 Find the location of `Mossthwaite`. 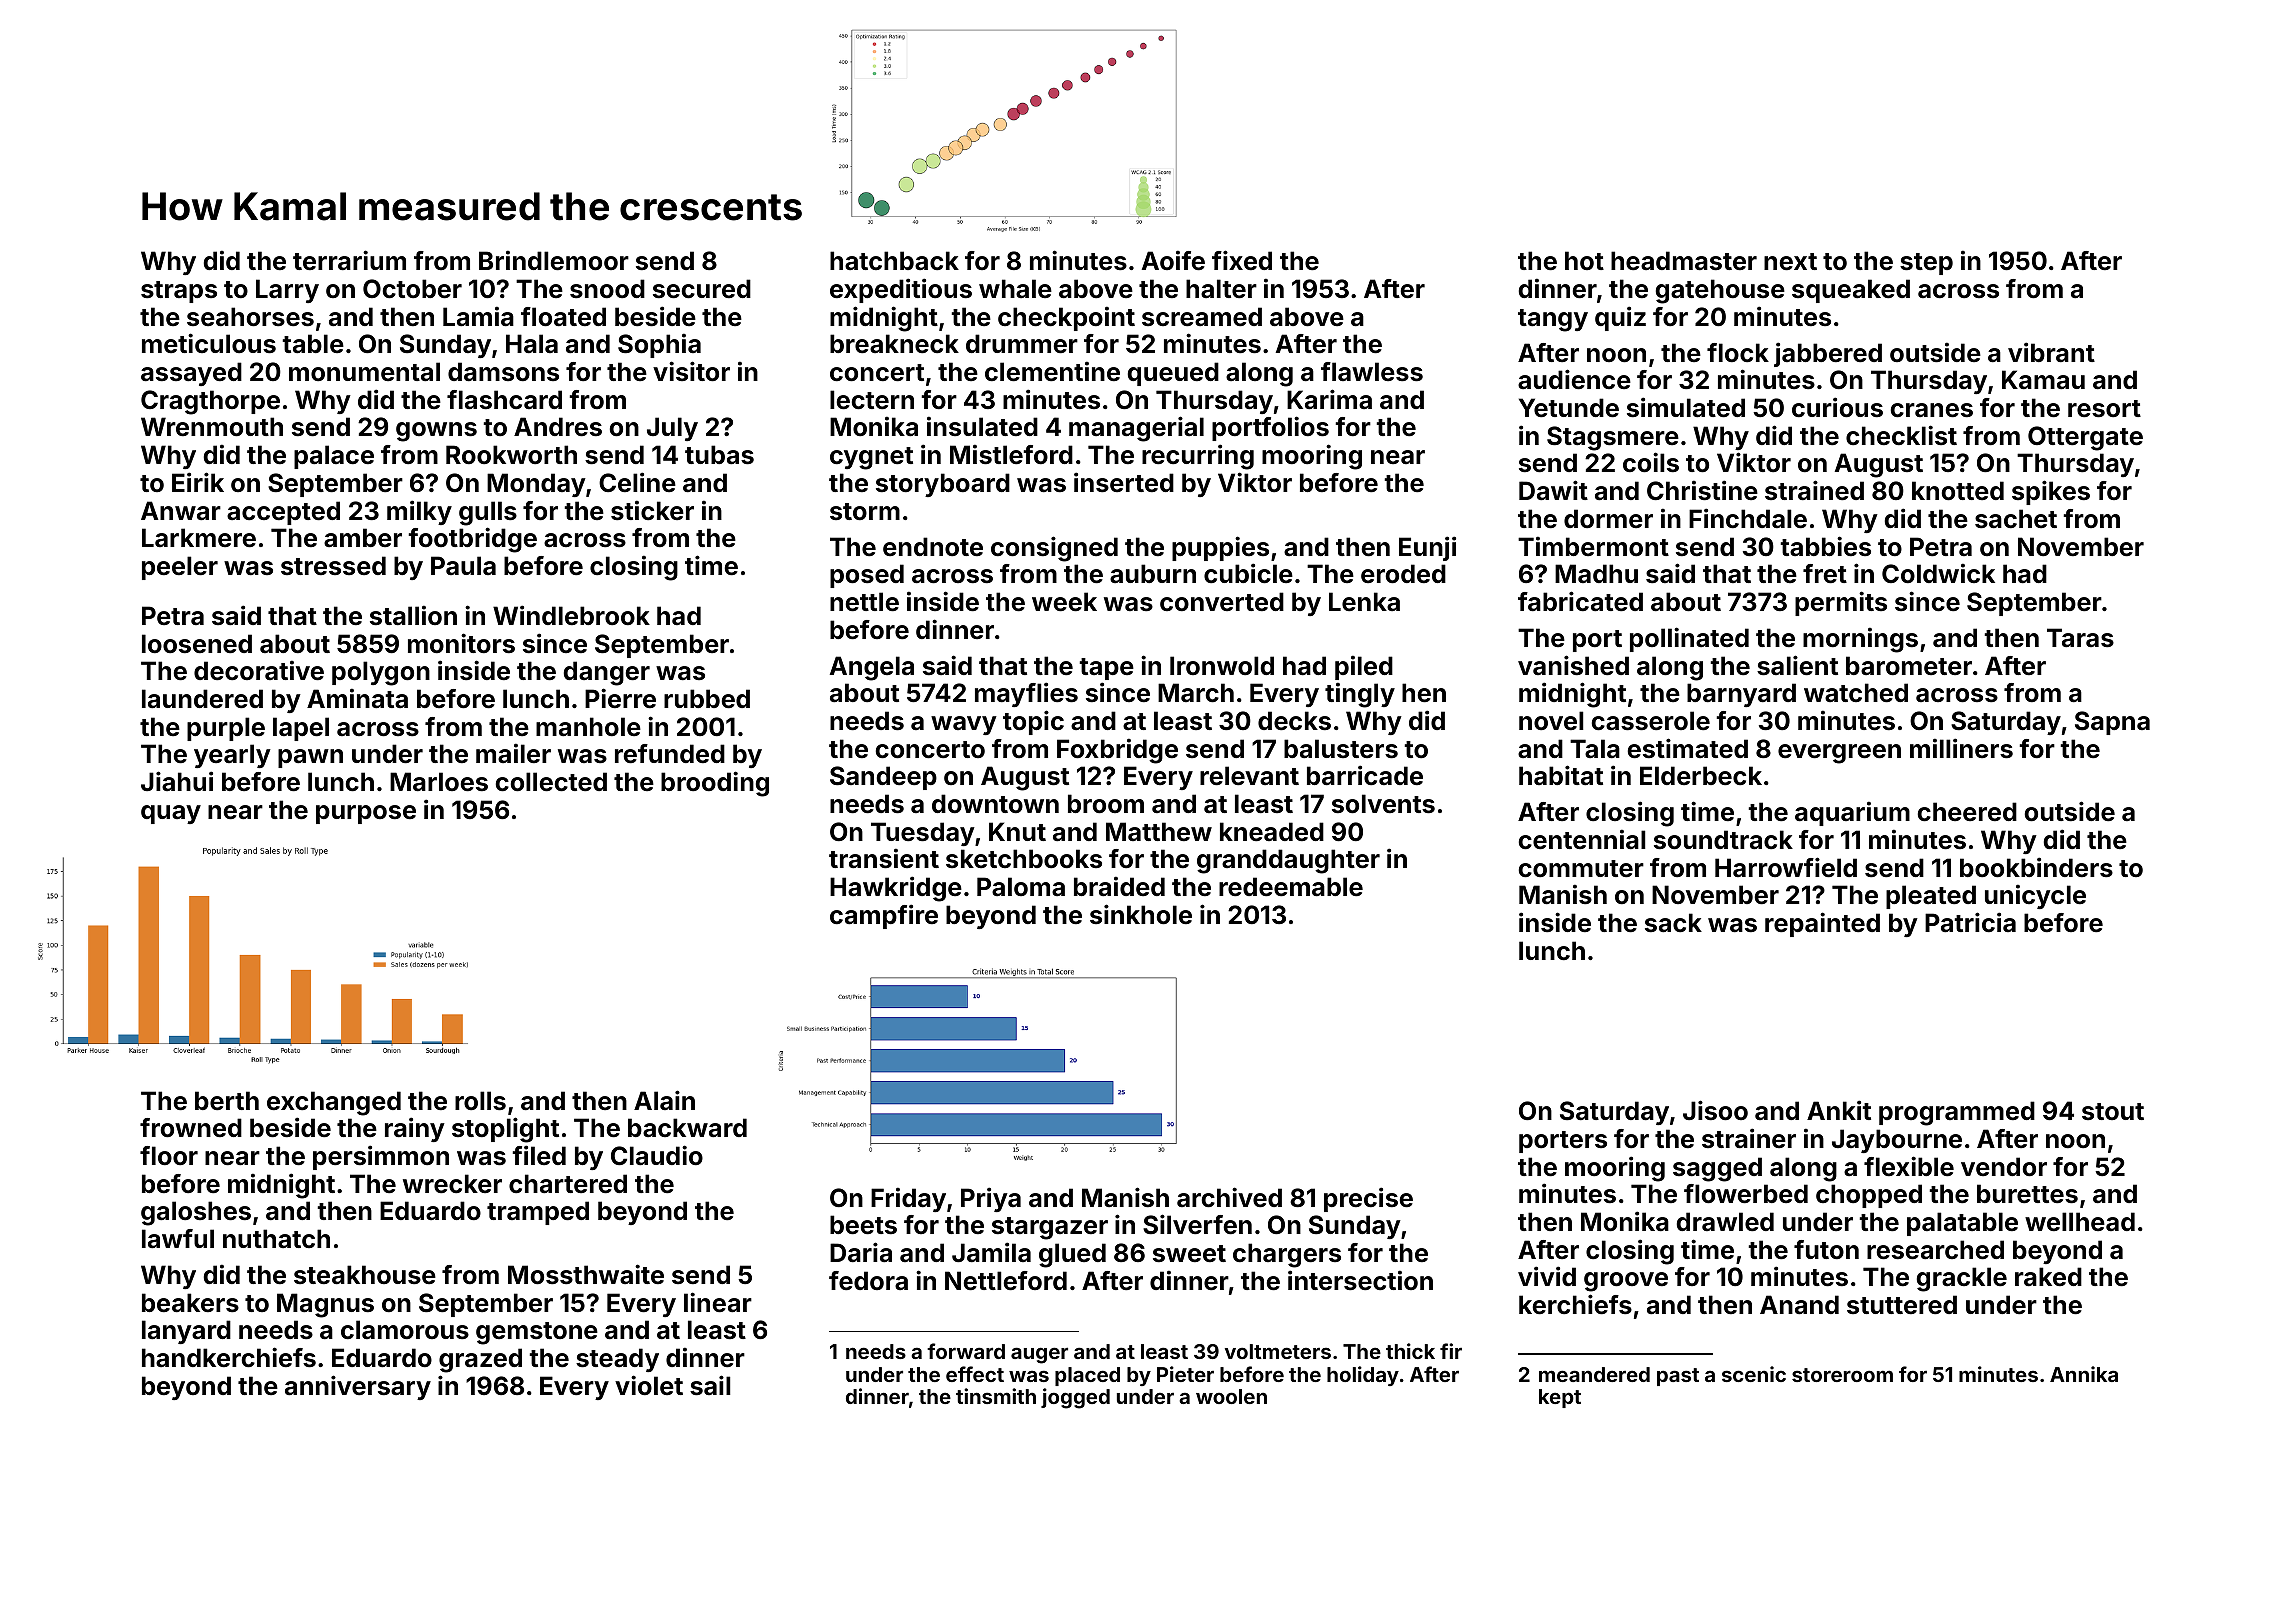

Mossthwaite is located at coordinates (586, 1274).
